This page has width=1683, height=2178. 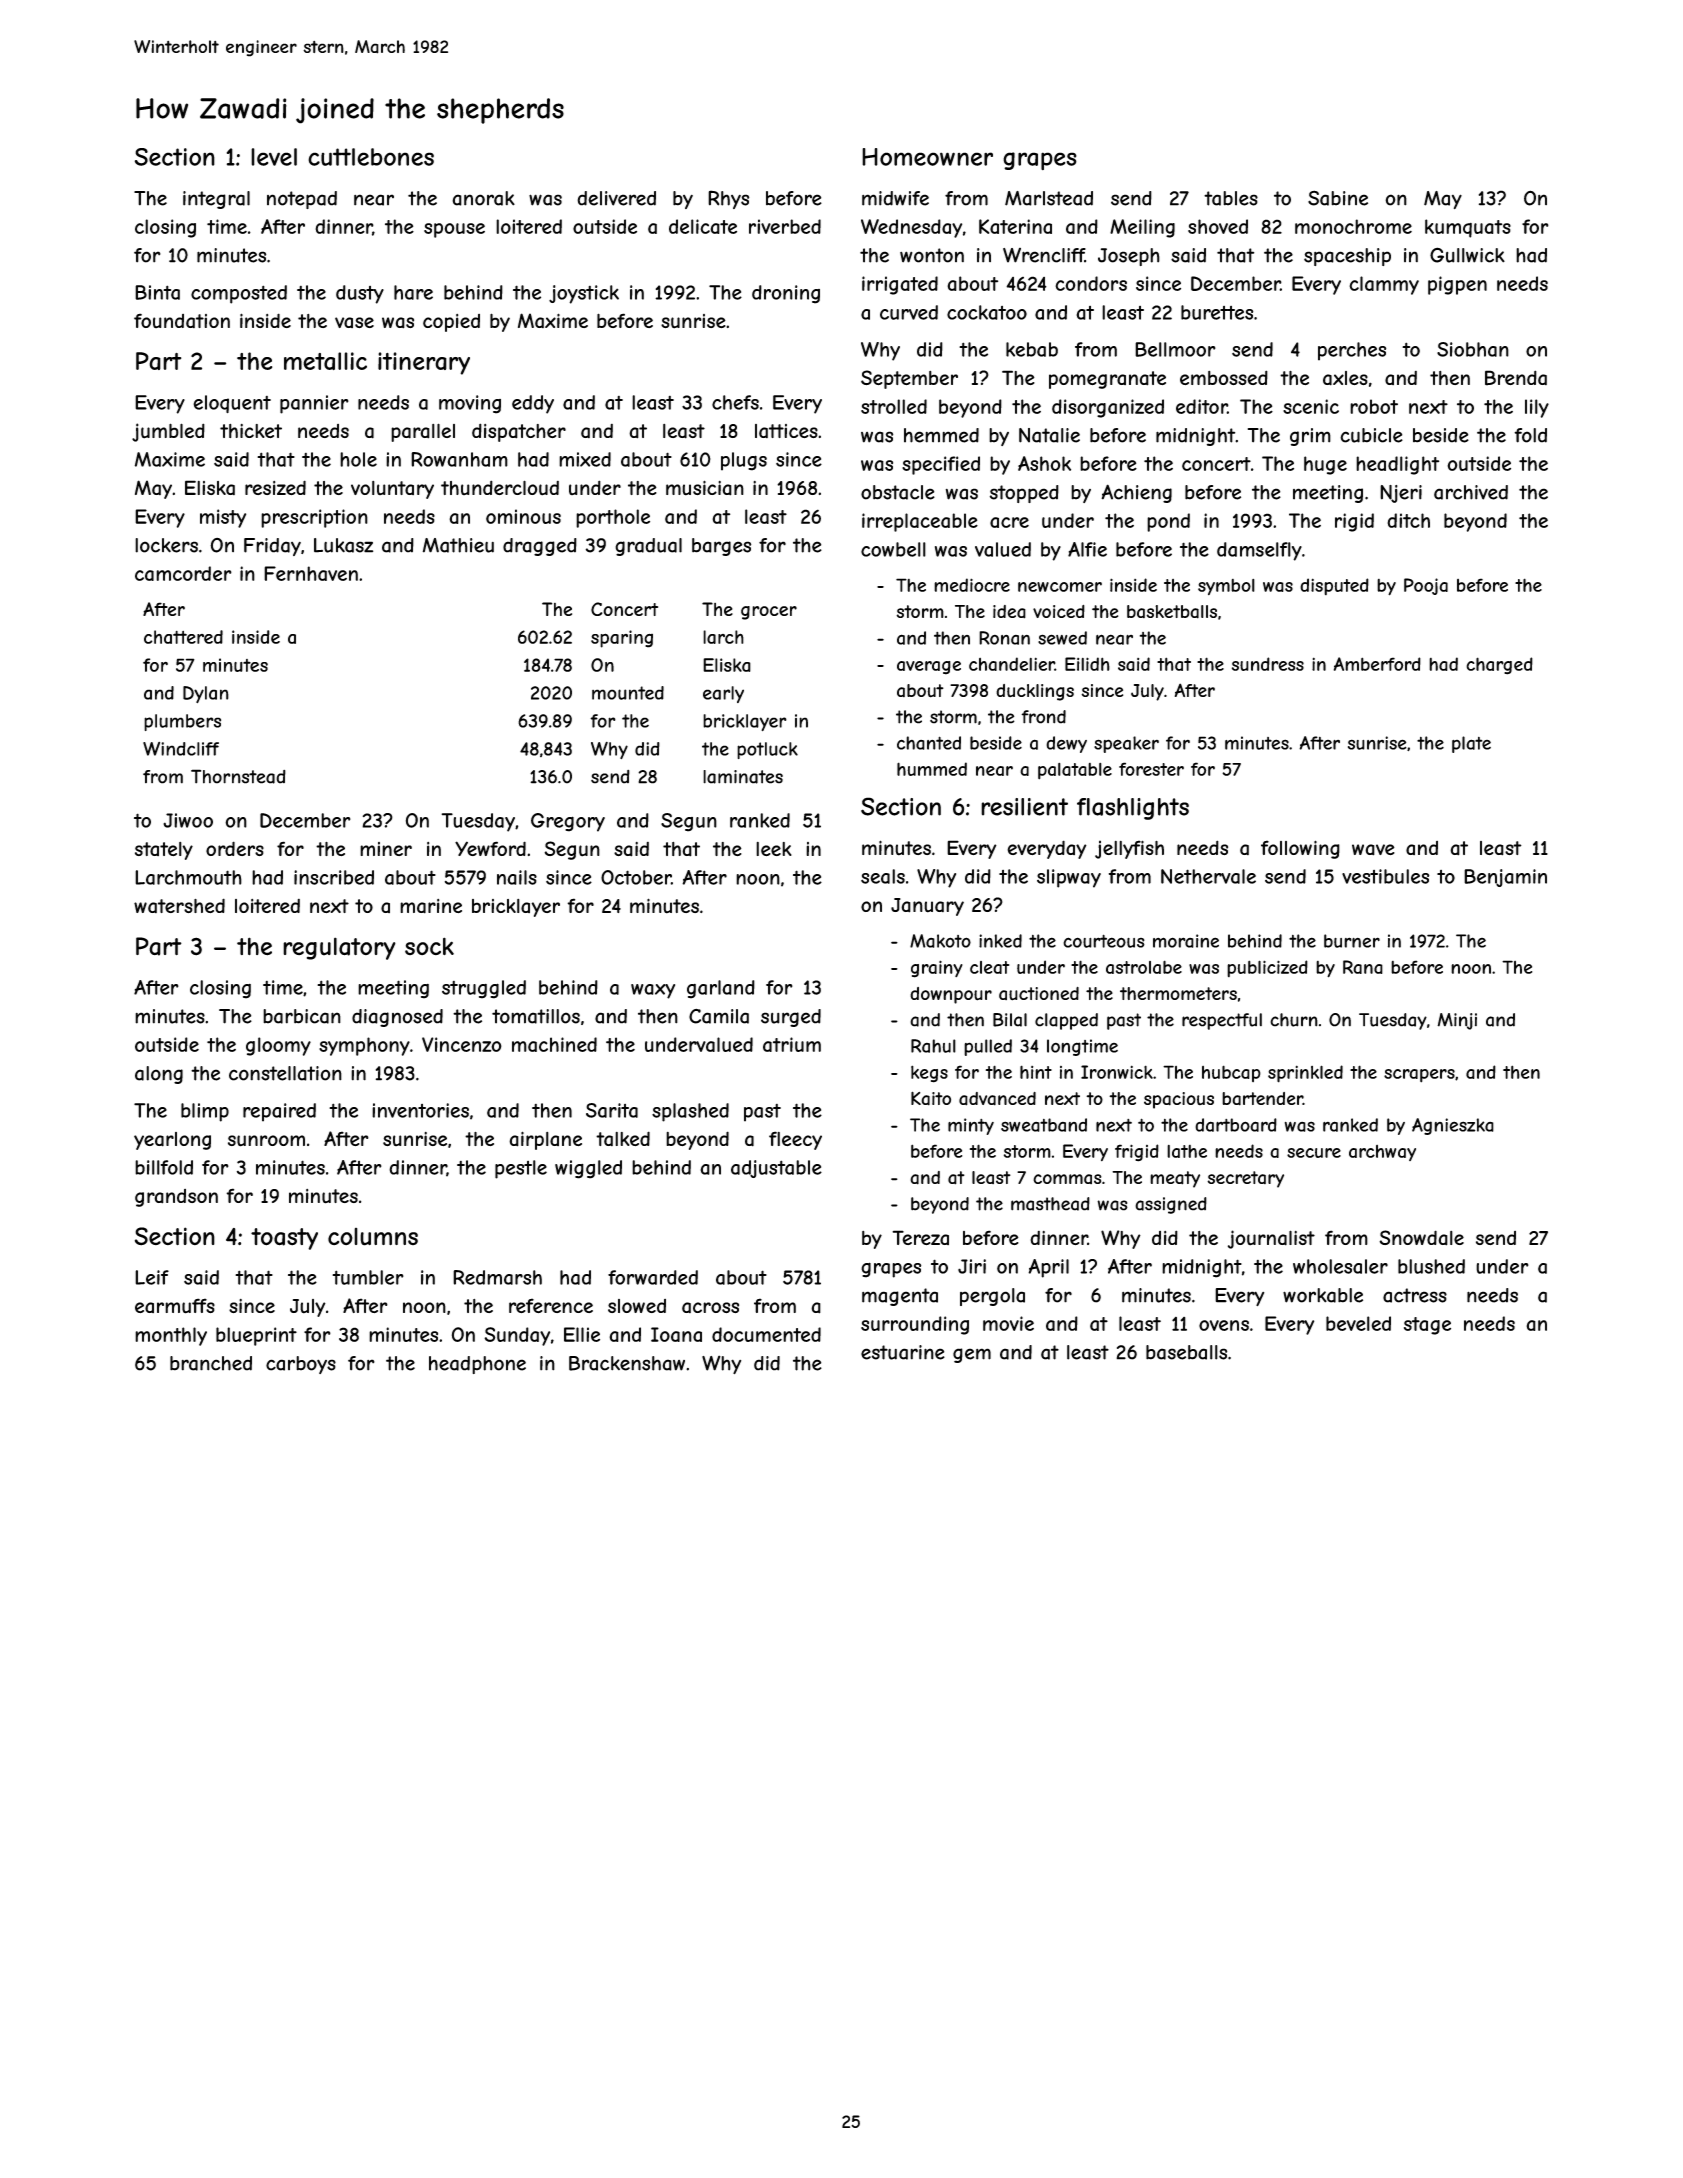 I want to click on Dylan, so click(x=206, y=694).
